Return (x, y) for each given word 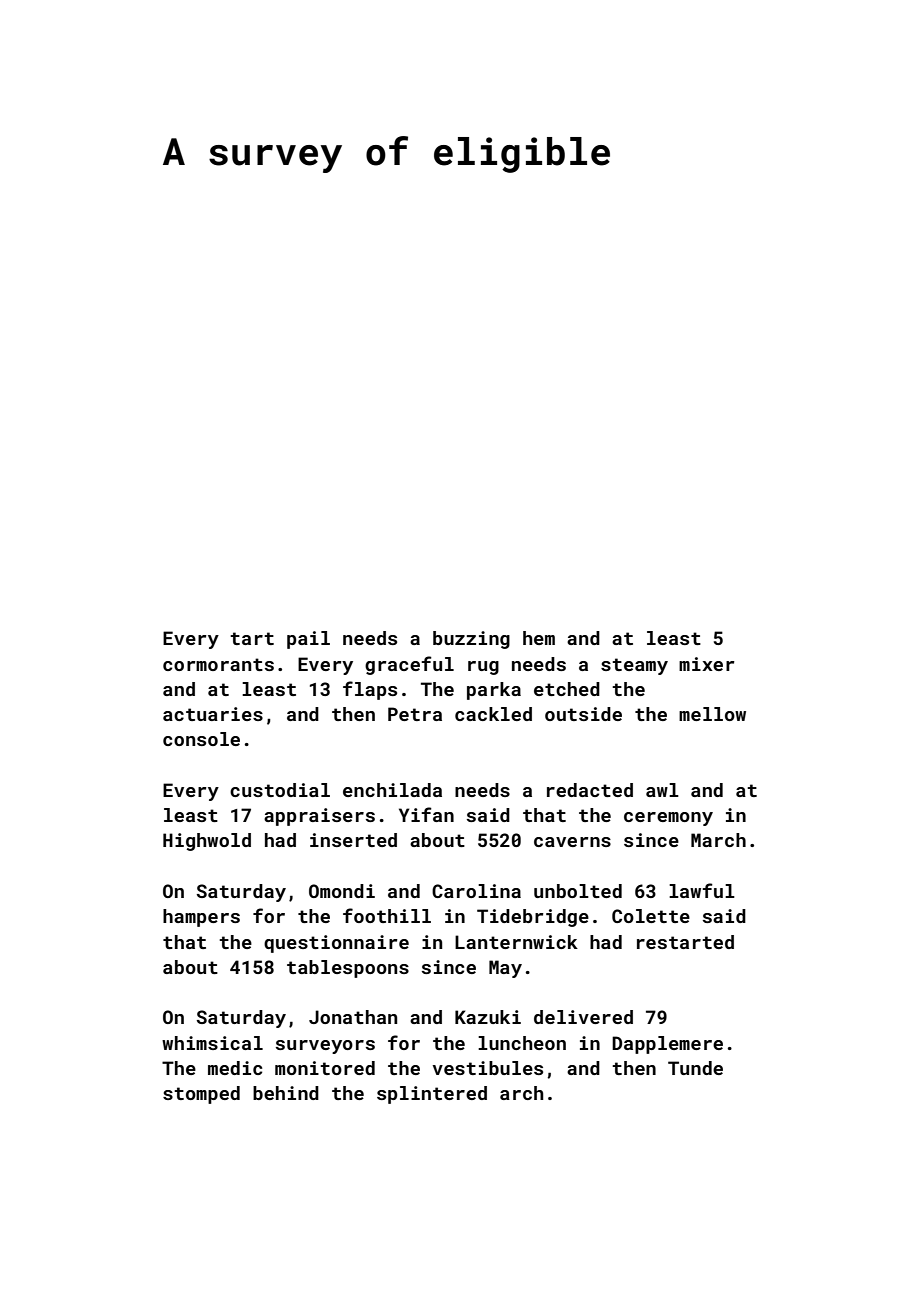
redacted (590, 790)
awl (662, 790)
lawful (702, 890)
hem (539, 638)
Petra (415, 714)
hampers (201, 918)
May (505, 969)
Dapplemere (667, 1045)
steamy (634, 666)
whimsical (212, 1043)
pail (308, 640)
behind (286, 1093)
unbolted (578, 891)
